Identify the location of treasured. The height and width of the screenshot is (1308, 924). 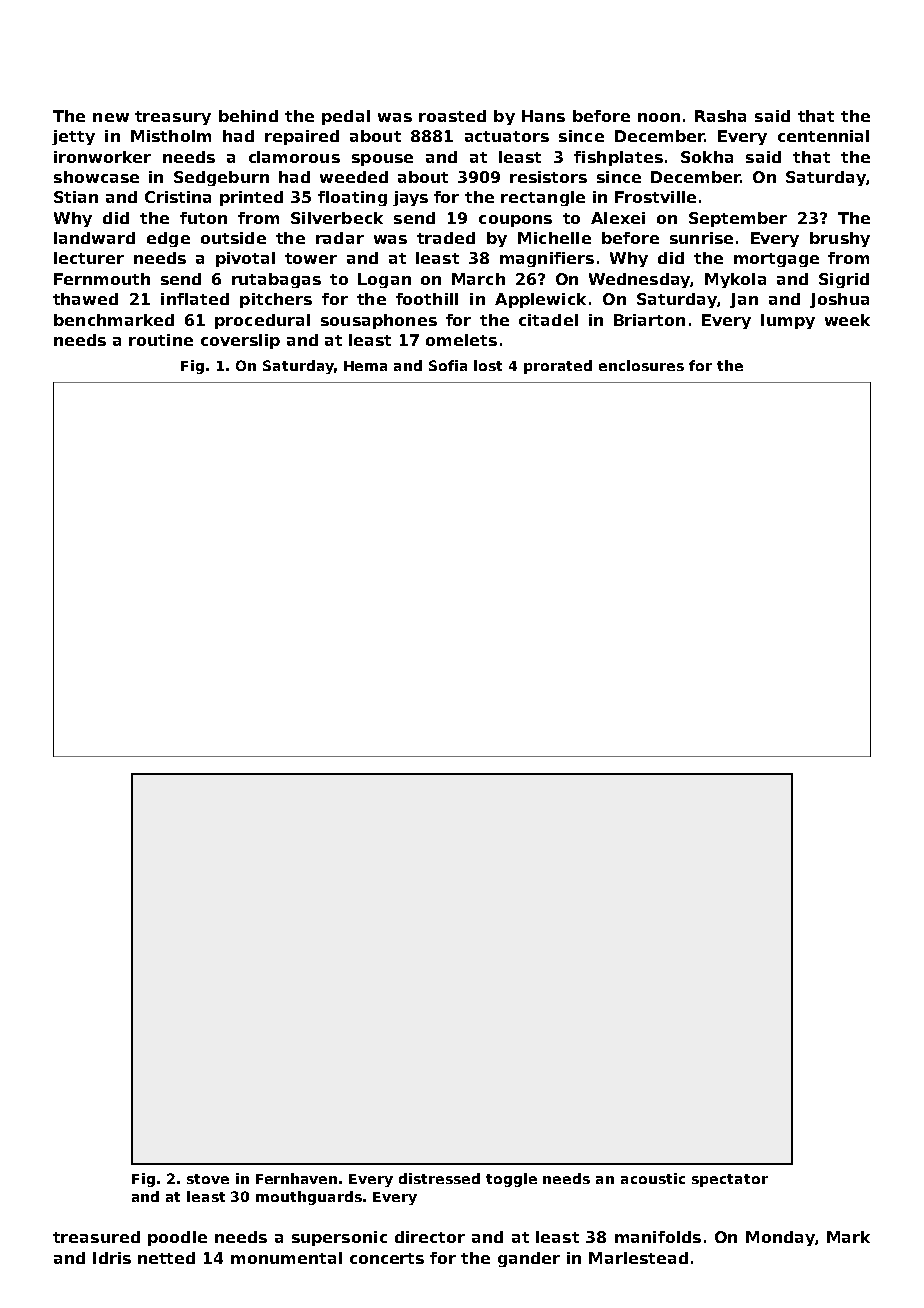
(96, 1237).
